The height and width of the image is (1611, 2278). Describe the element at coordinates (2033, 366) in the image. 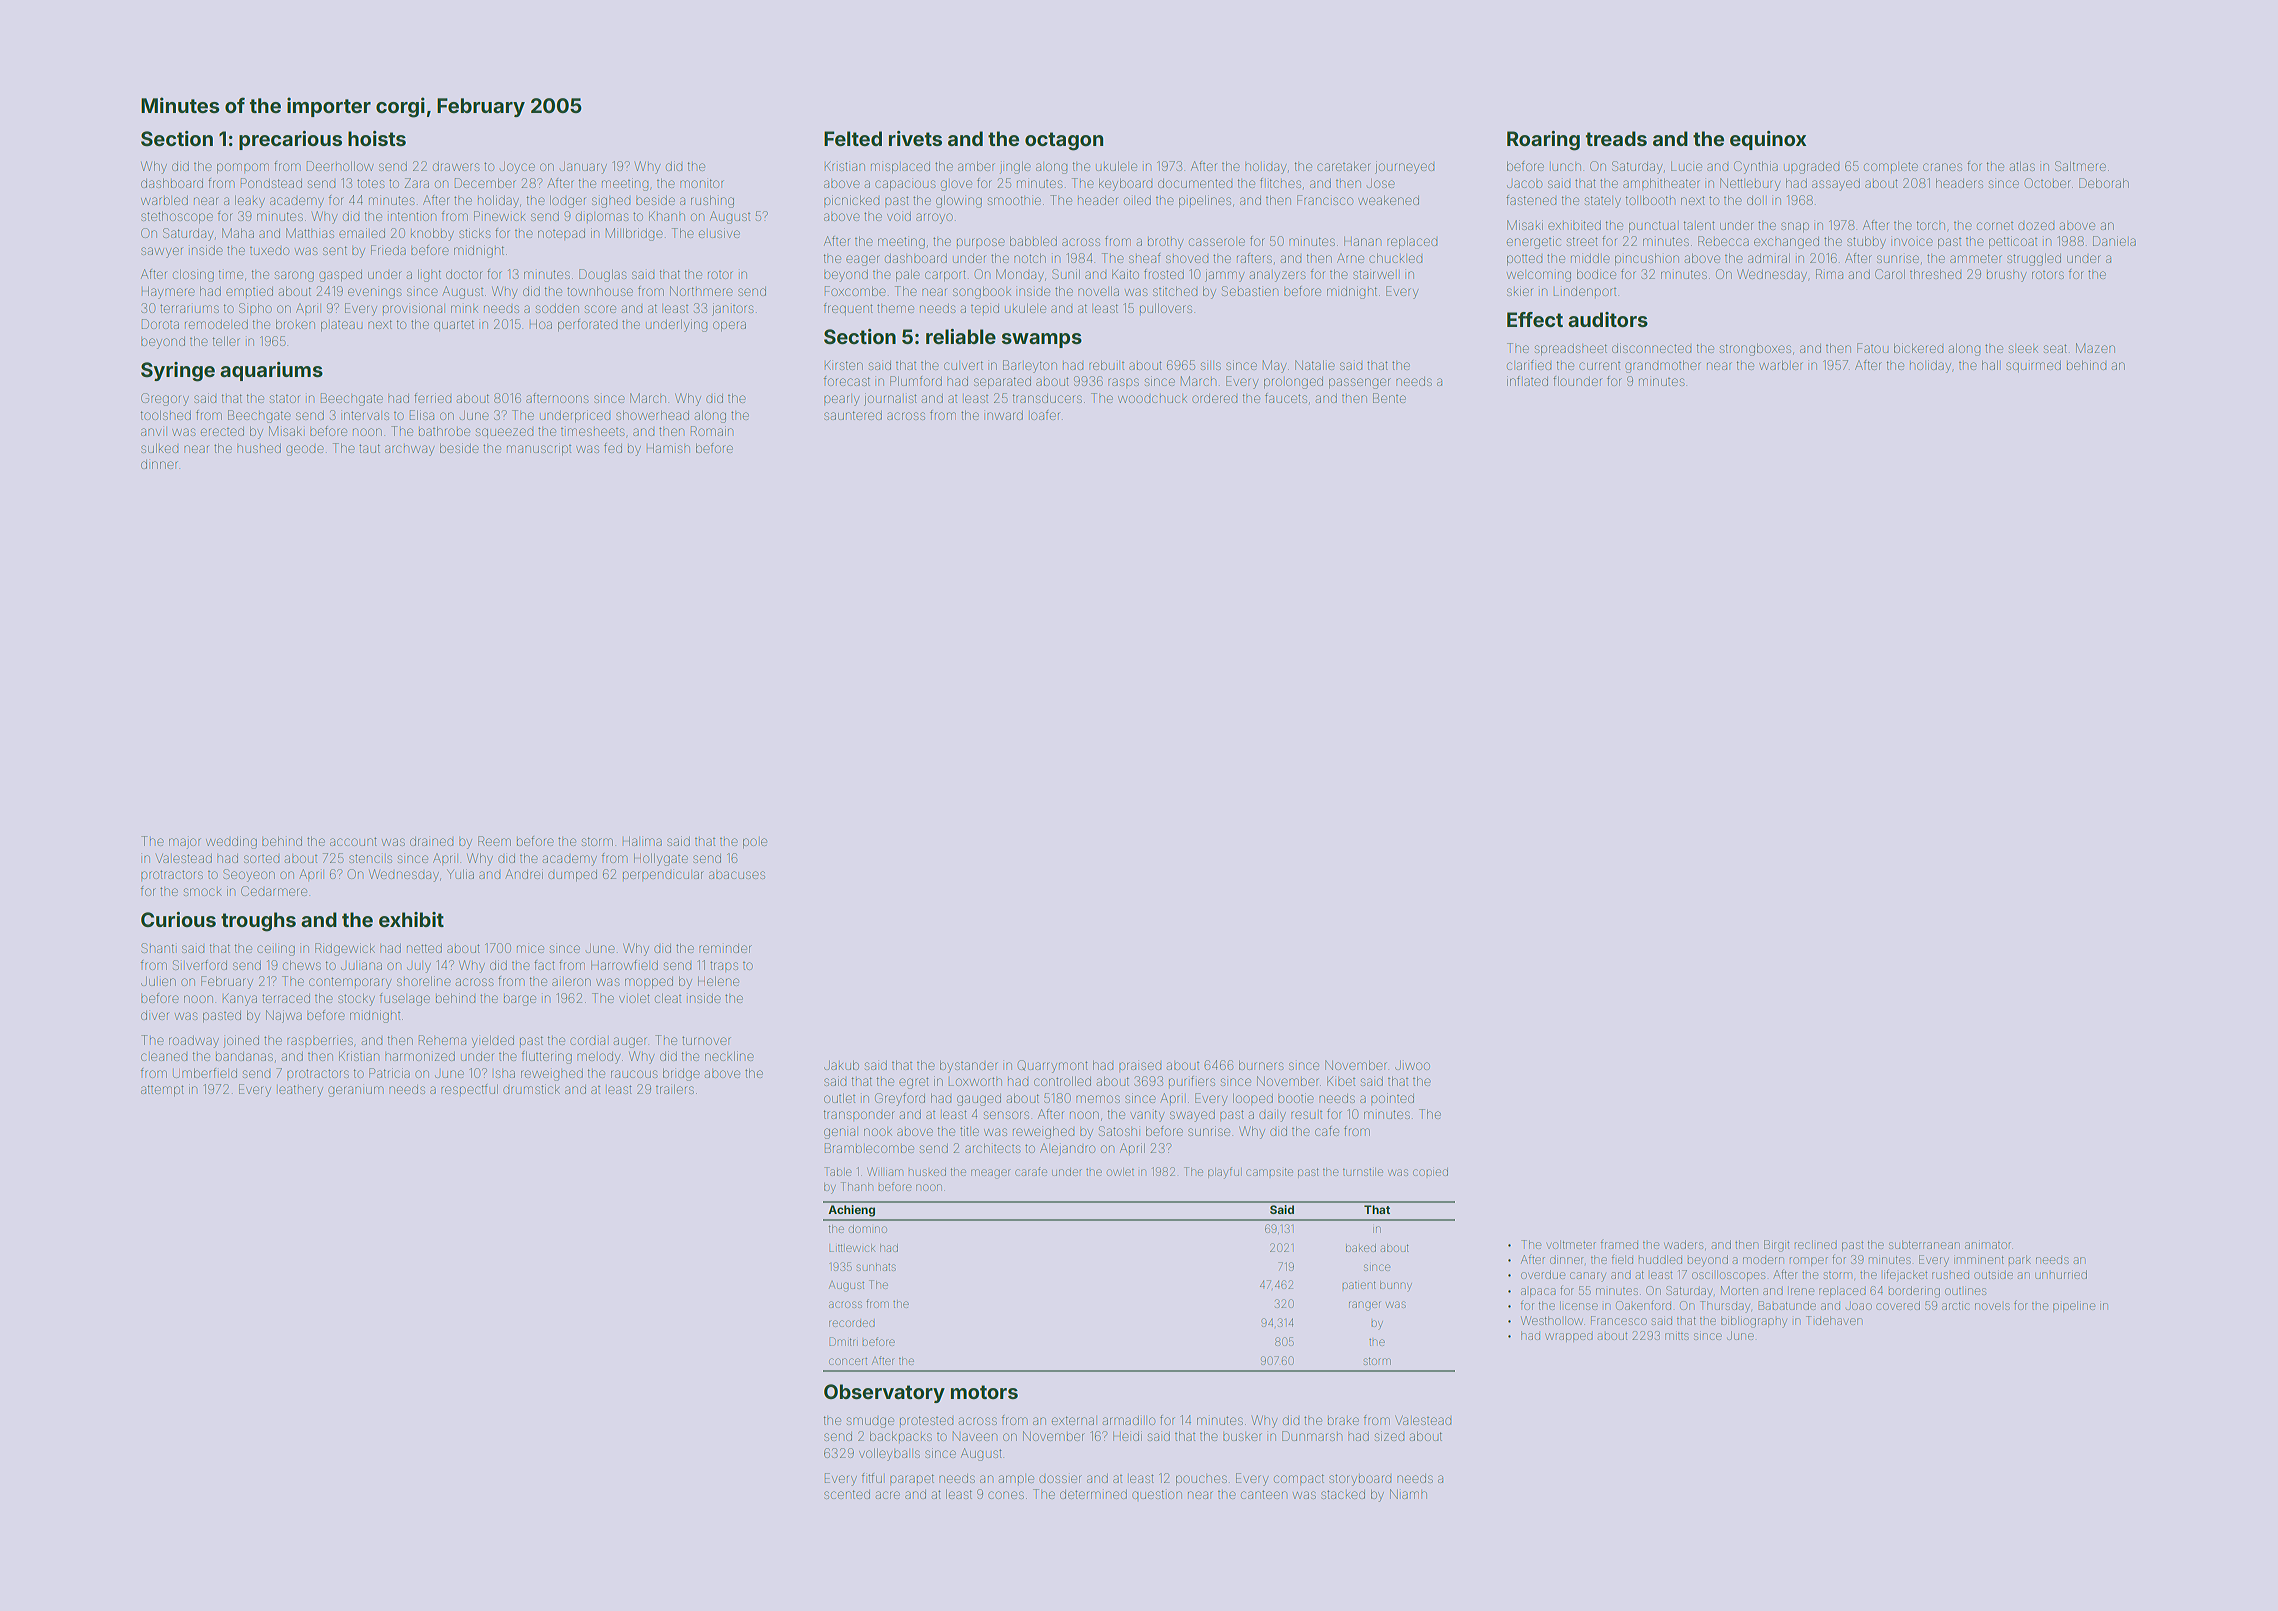

I see `squirmed` at that location.
